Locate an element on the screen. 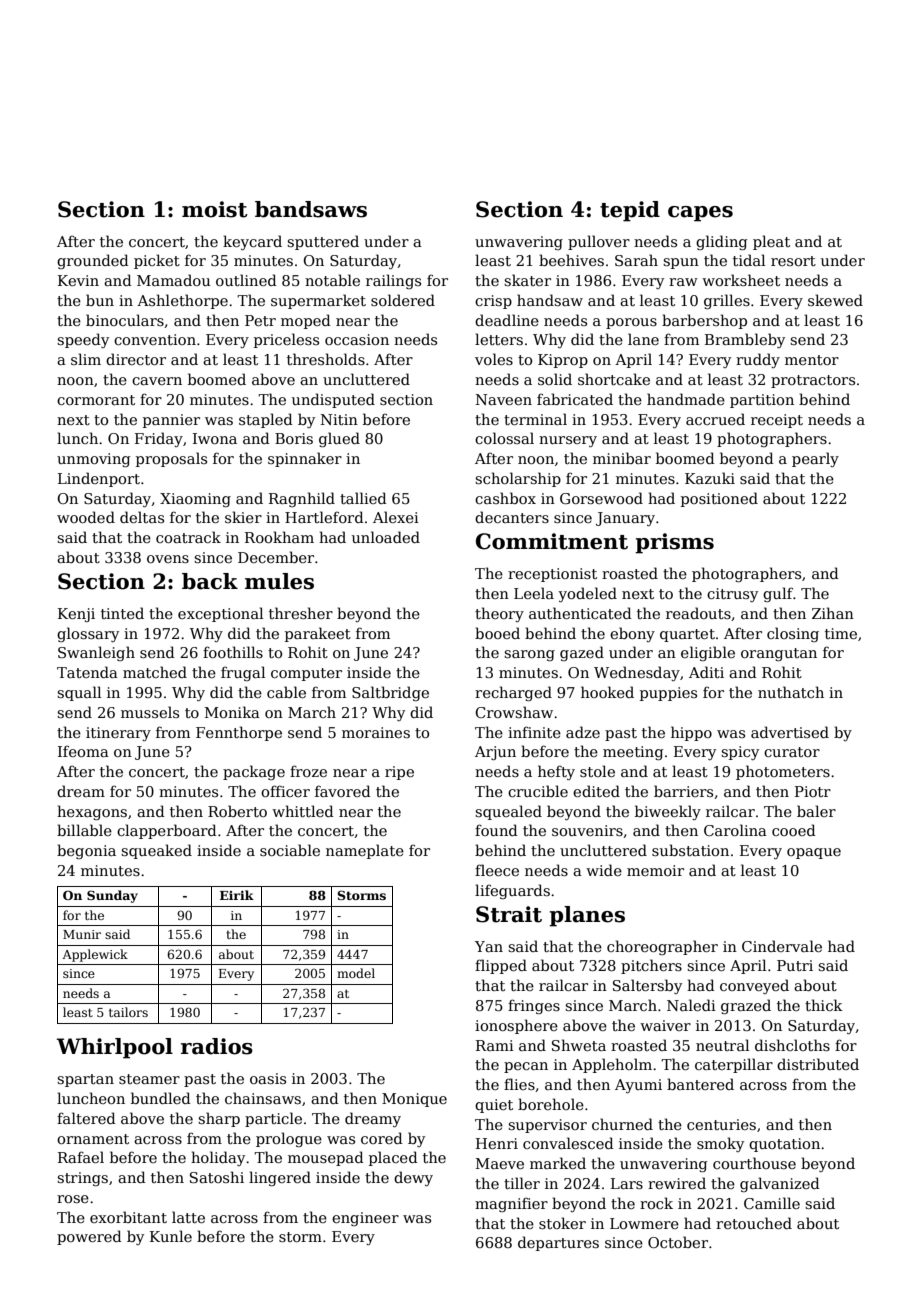 The height and width of the screenshot is (1308, 924). Kenji is located at coordinates (76, 615).
